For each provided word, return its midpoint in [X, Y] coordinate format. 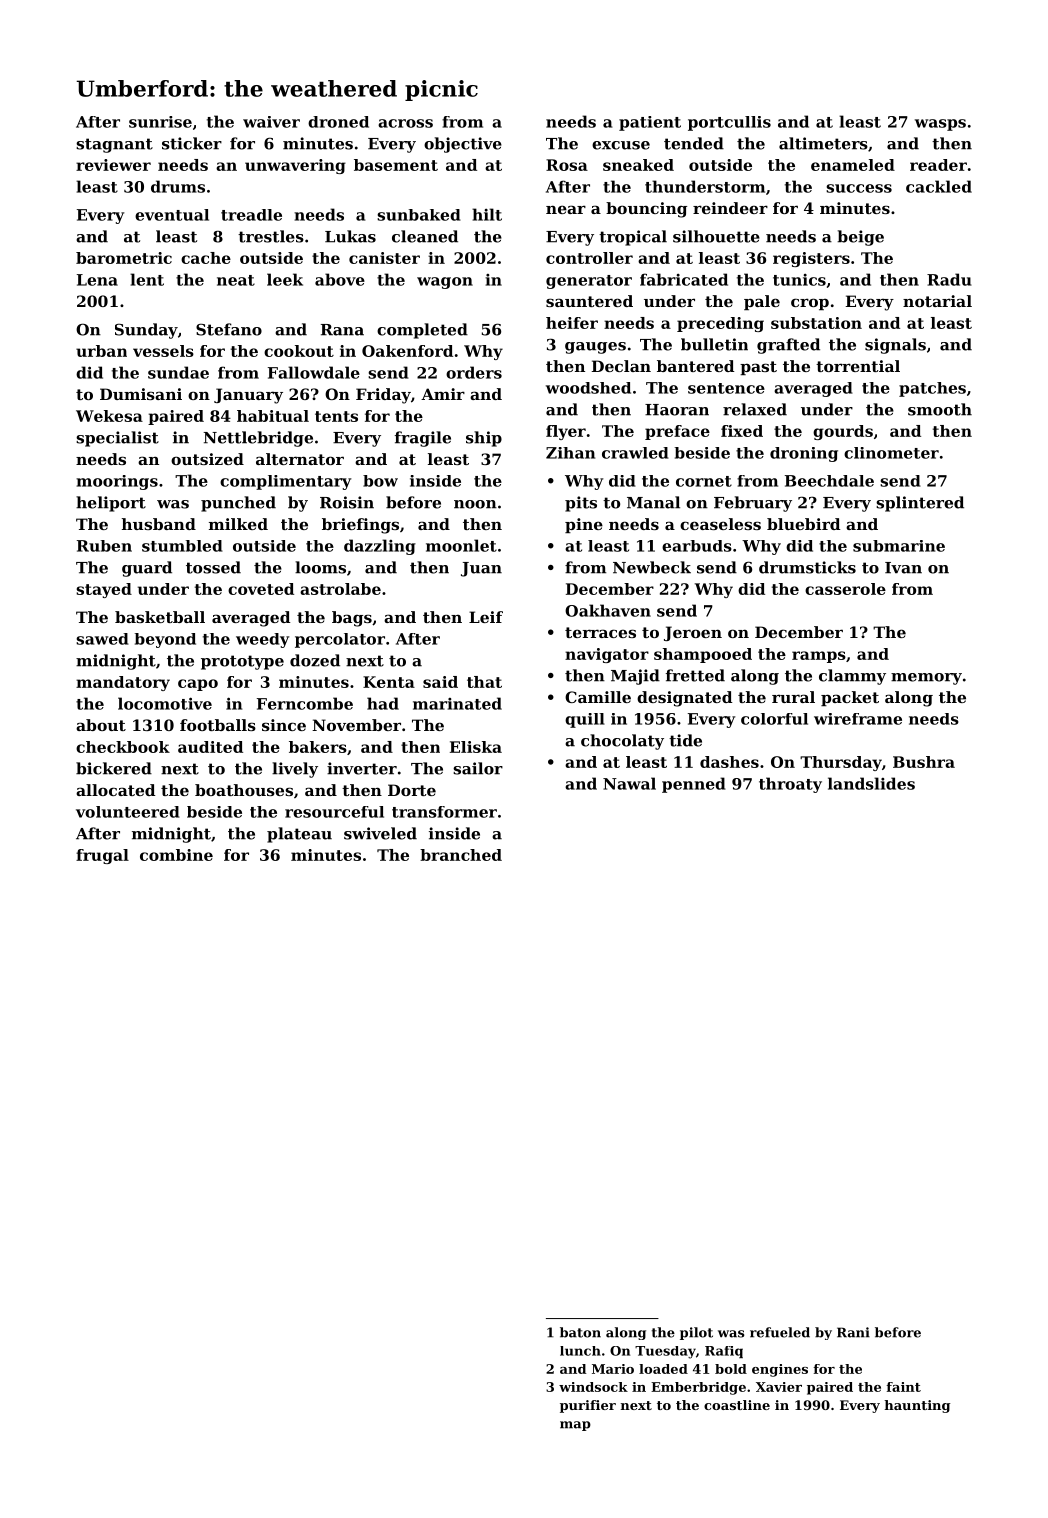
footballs [218, 725]
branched [461, 855]
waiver [271, 122]
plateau [299, 835]
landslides [871, 783]
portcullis [729, 123]
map [575, 1426]
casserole [845, 589]
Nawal [629, 783]
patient [650, 123]
